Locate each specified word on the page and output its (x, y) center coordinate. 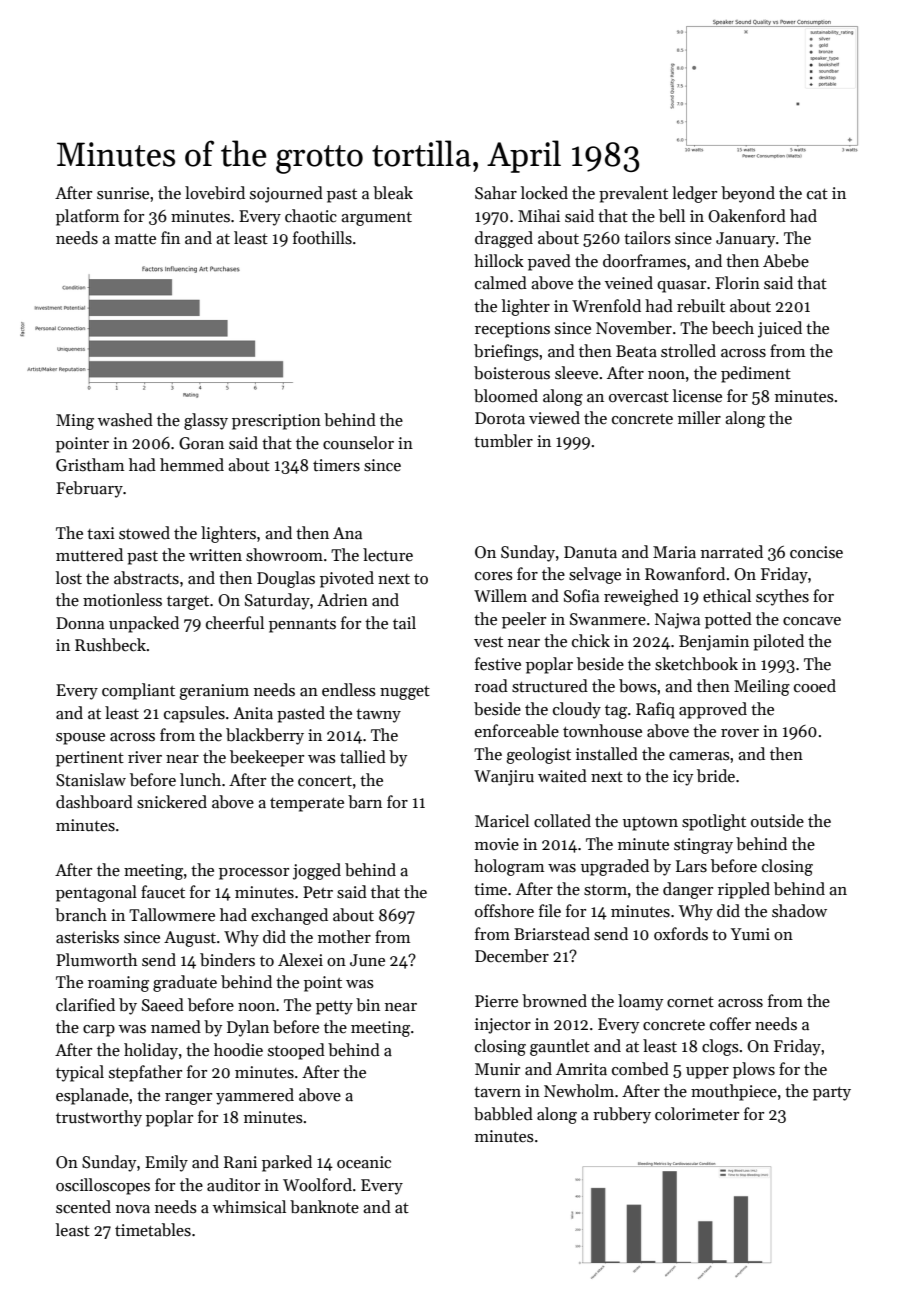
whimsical (249, 1207)
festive (498, 664)
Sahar (496, 193)
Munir (497, 1069)
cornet (690, 1002)
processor (254, 874)
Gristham (90, 465)
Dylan (248, 1028)
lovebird (215, 193)
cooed (815, 686)
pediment (756, 374)
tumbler (503, 441)
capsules (194, 714)
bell (672, 216)
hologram (509, 867)
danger (688, 890)
